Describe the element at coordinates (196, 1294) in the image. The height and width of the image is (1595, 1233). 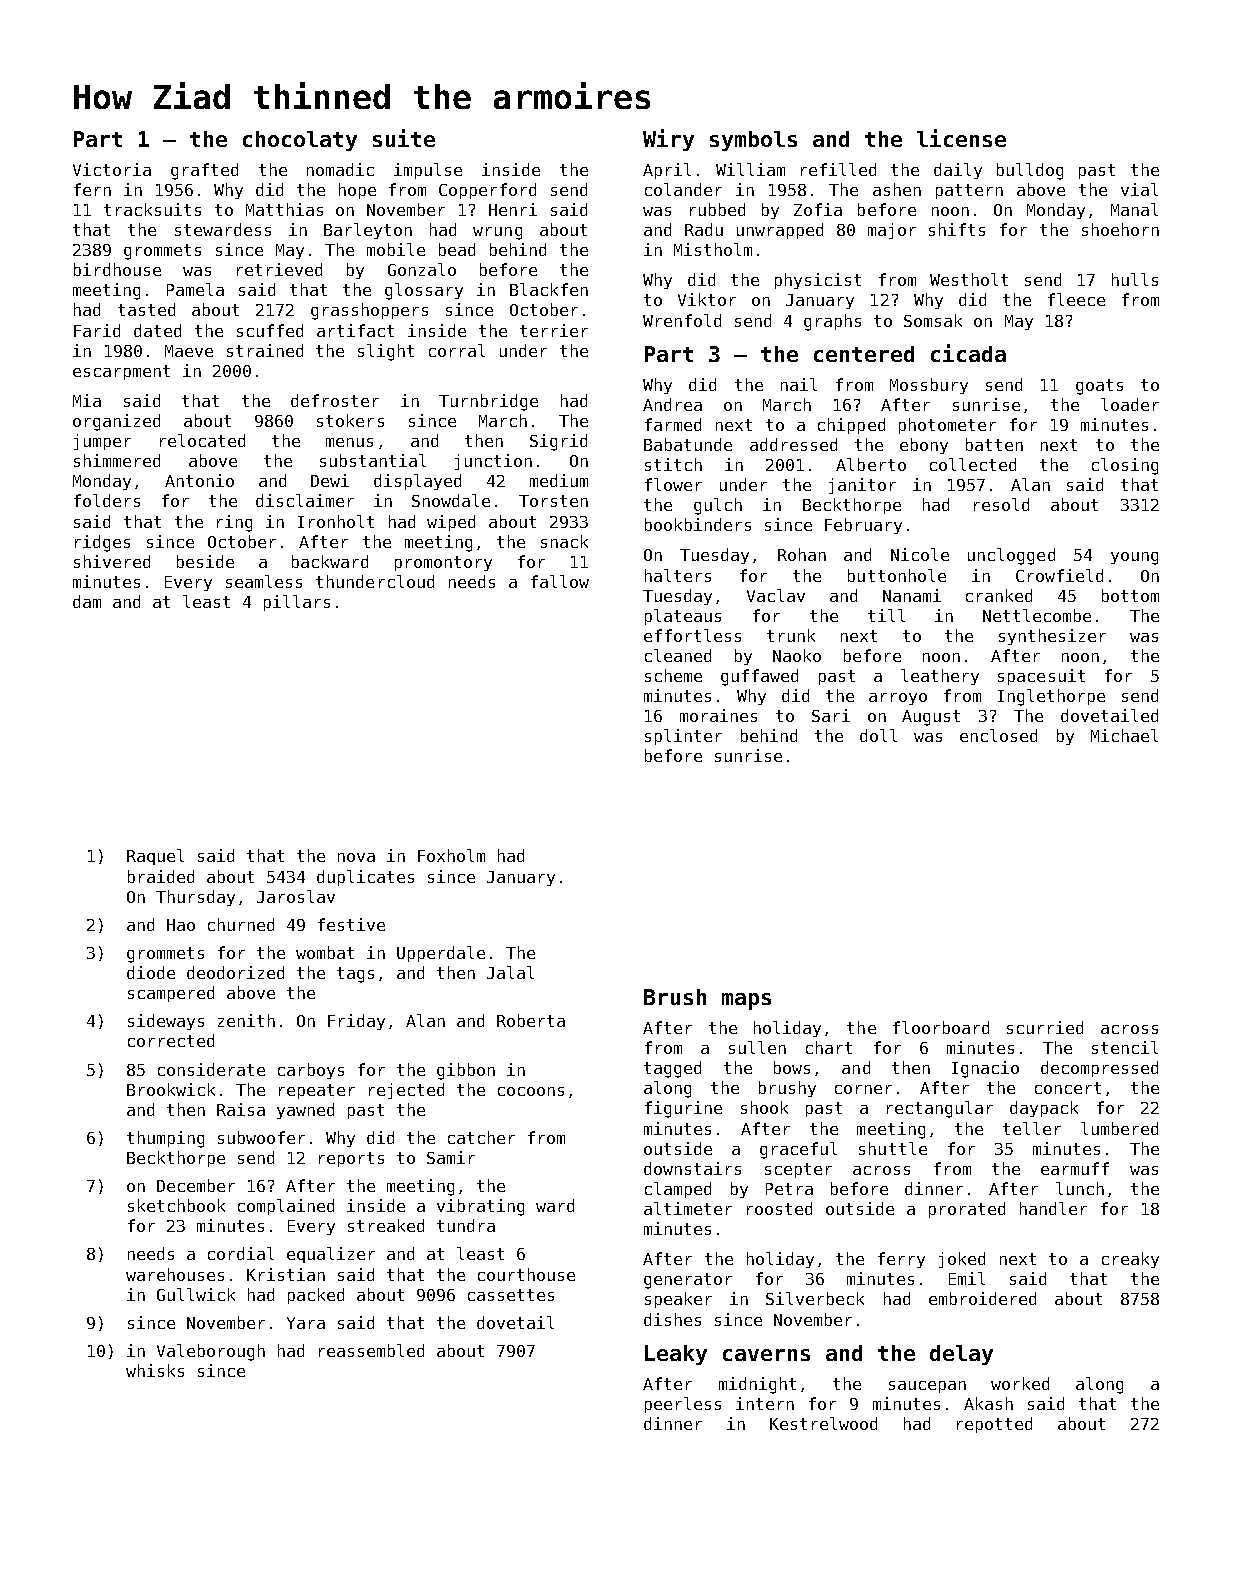
I see `Gullwick` at that location.
